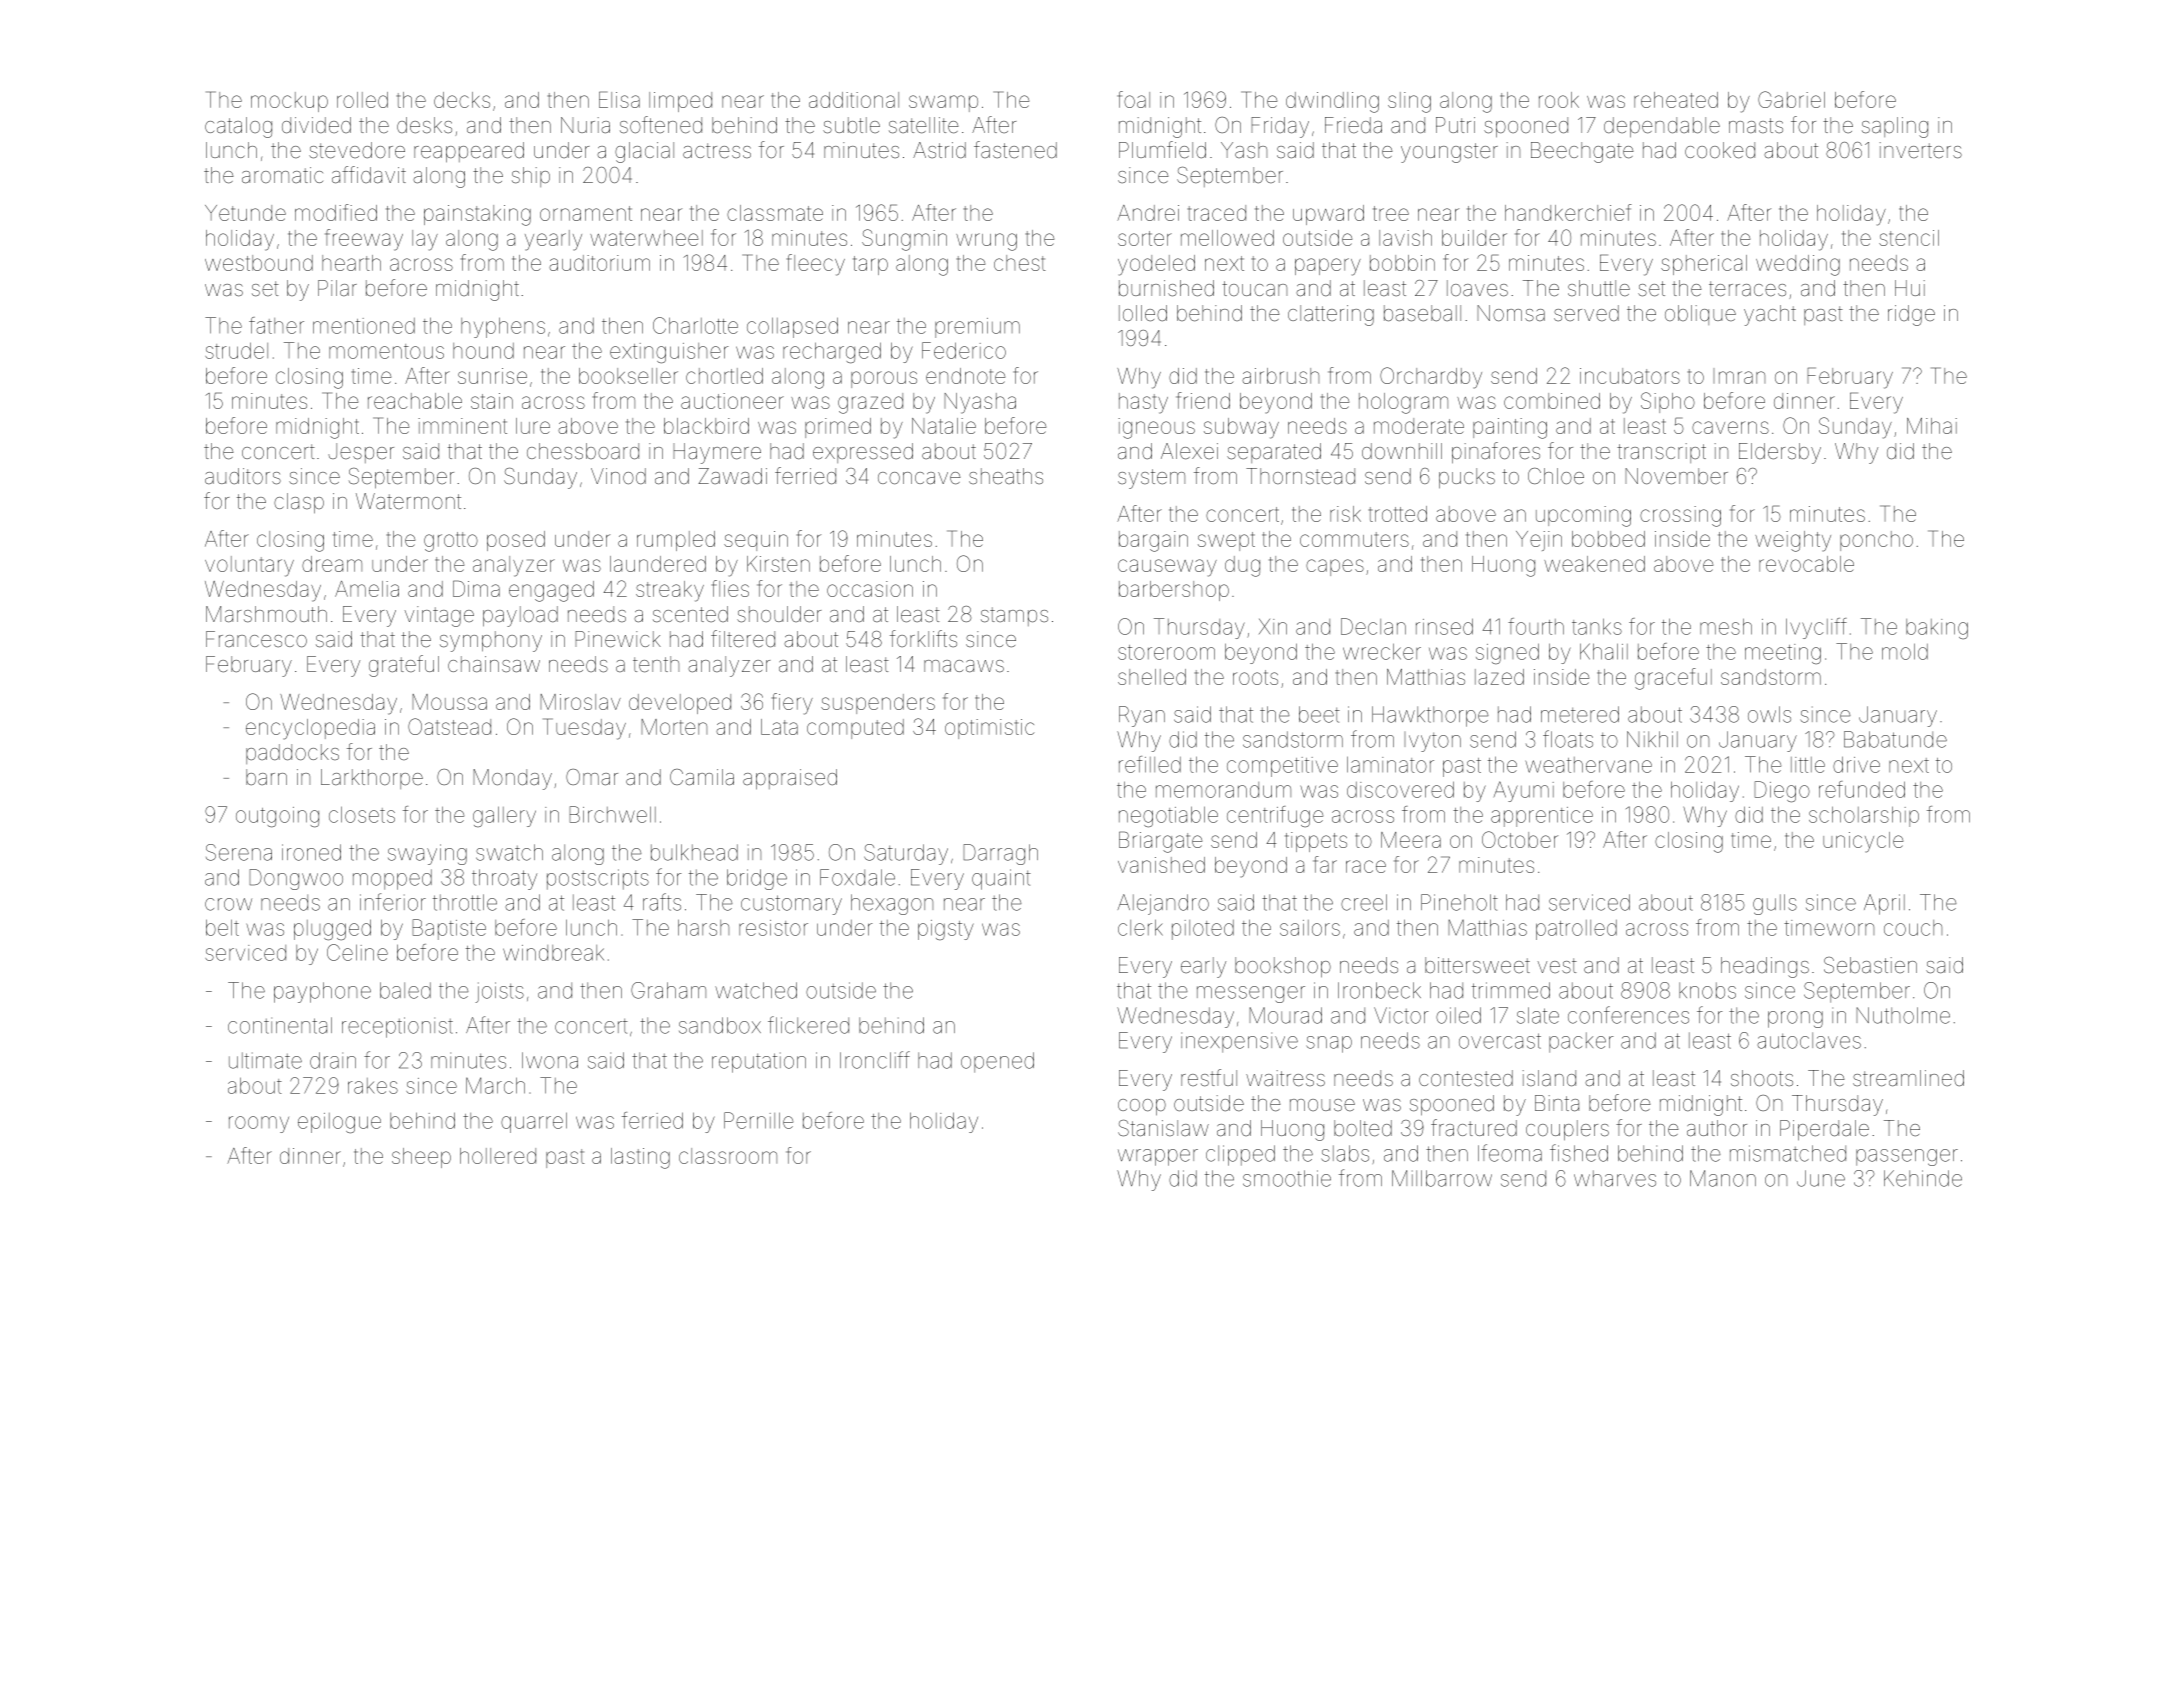 This screenshot has height=1683, width=2178. What do you see at coordinates (1158, 1157) in the screenshot?
I see `wrapper` at bounding box center [1158, 1157].
